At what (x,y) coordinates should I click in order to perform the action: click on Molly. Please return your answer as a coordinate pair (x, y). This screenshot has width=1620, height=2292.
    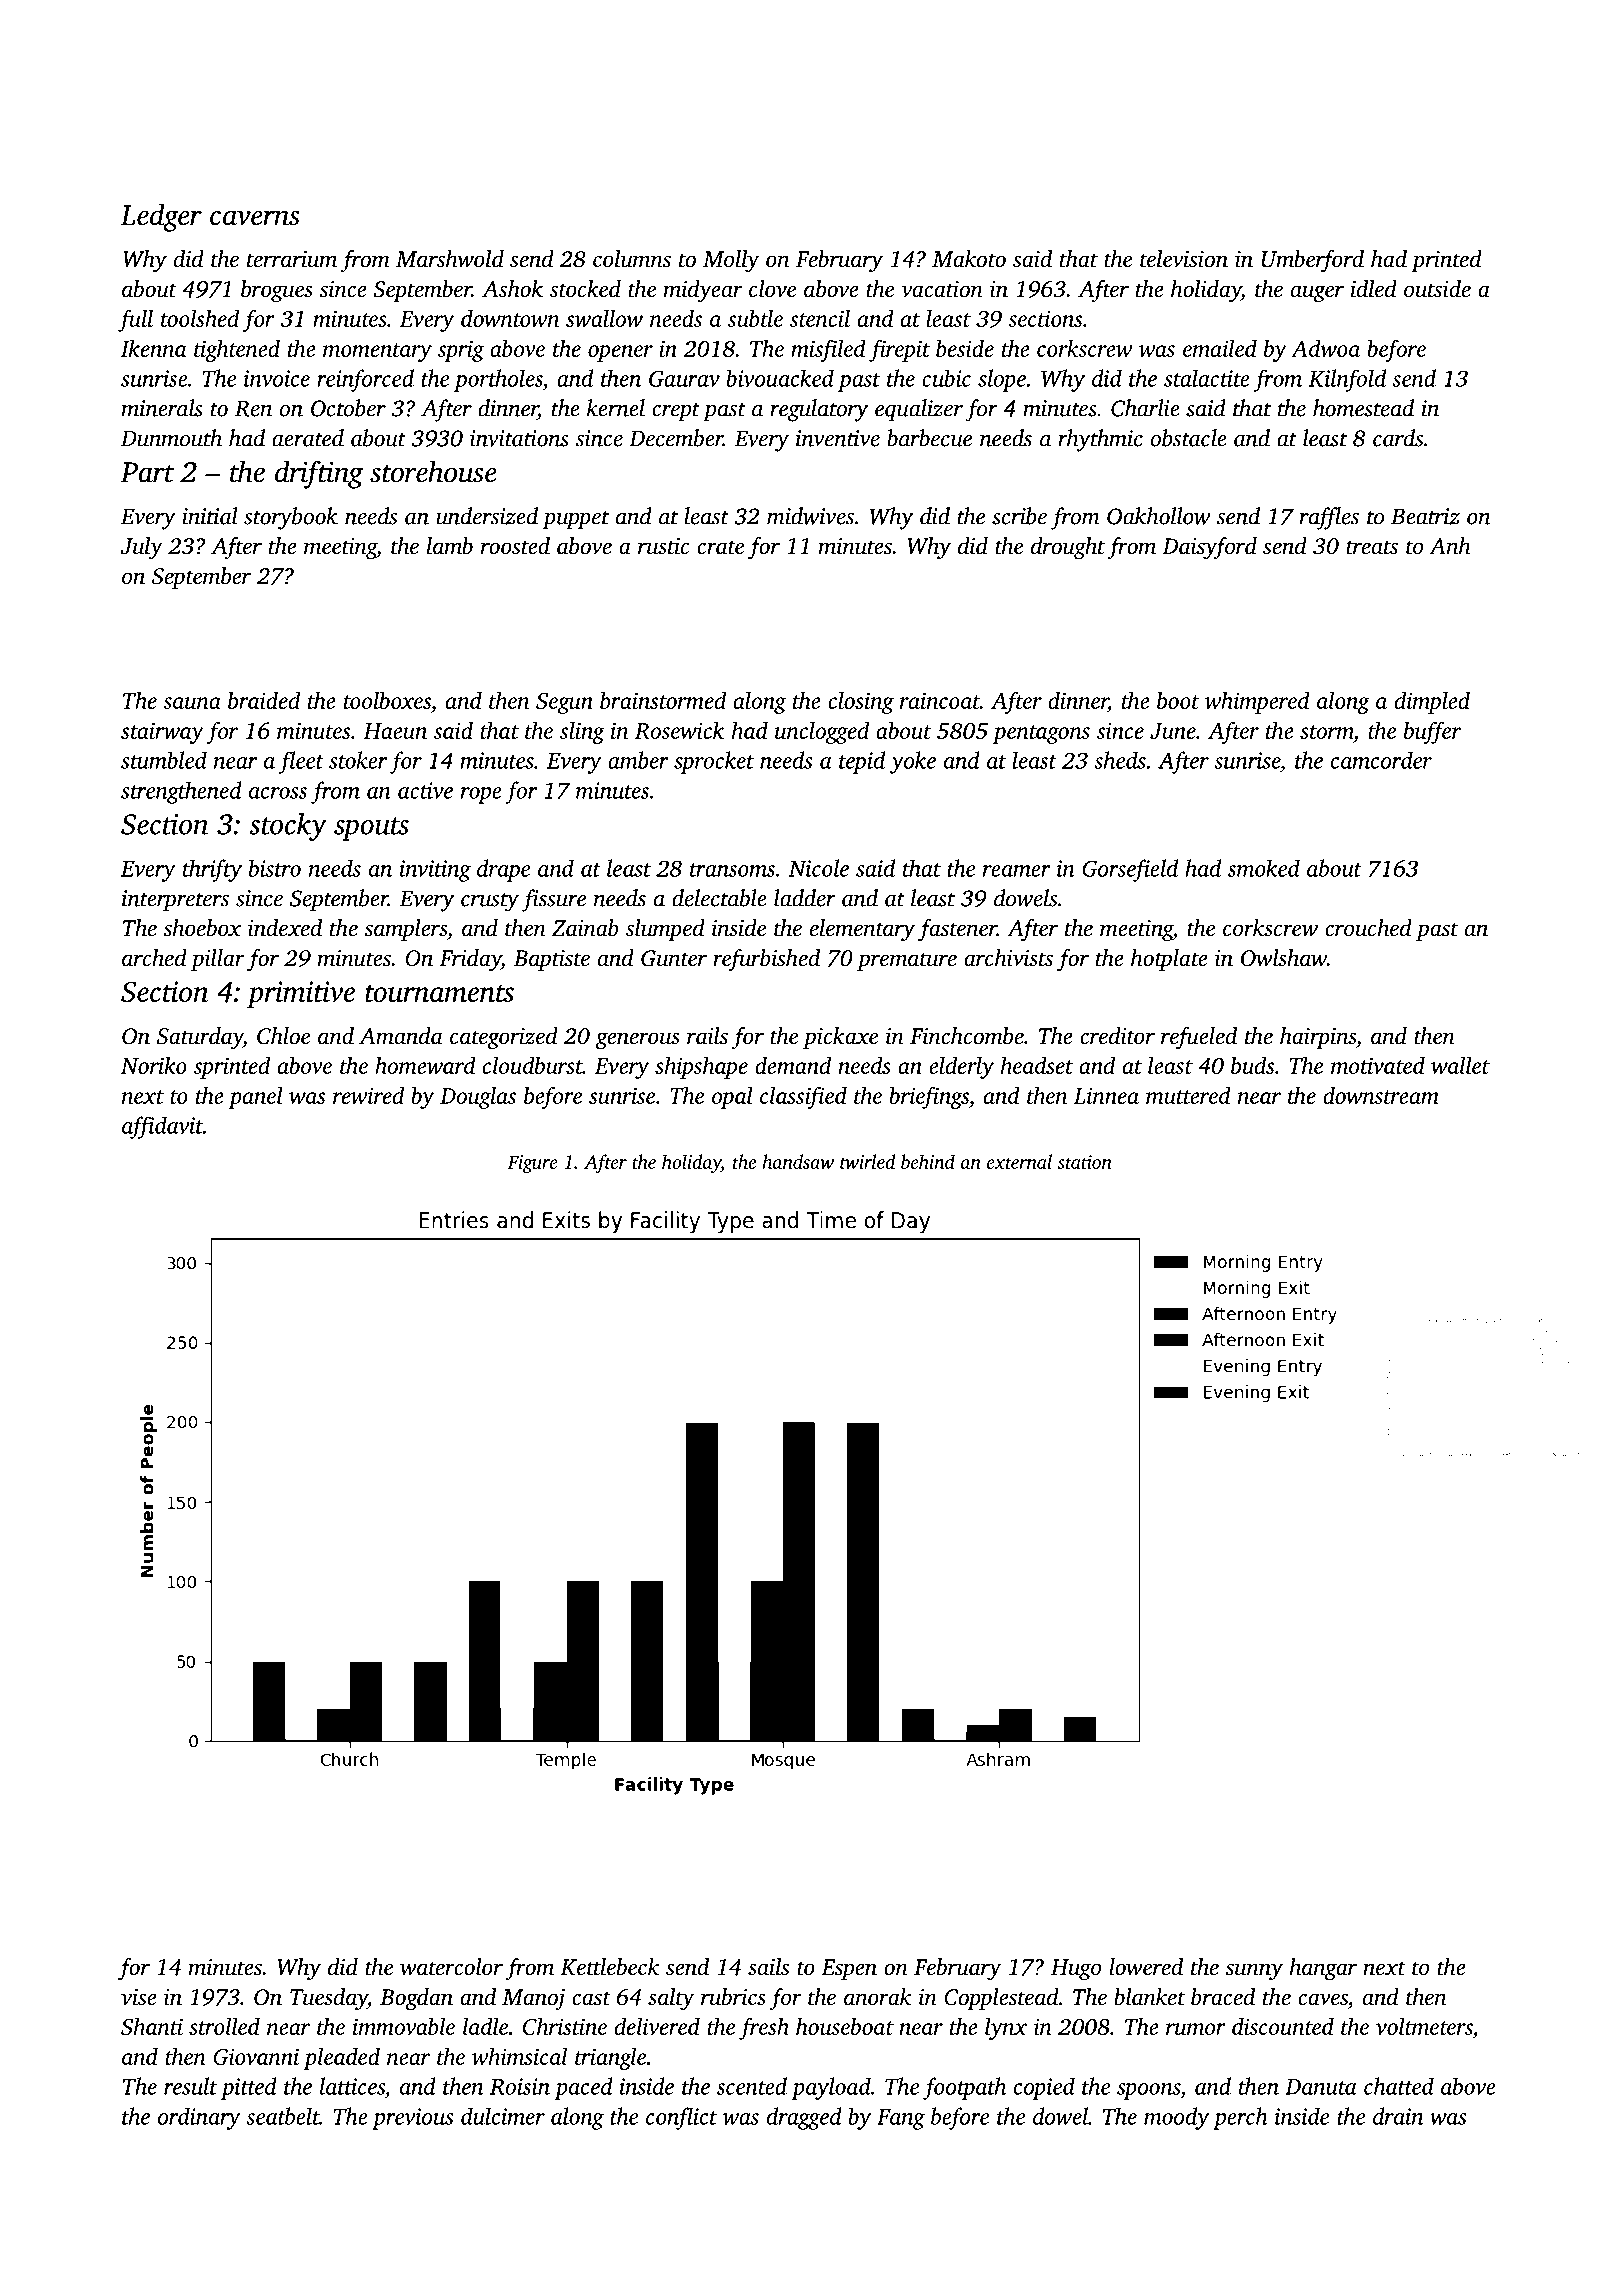
    Looking at the image, I should click on (731, 261).
